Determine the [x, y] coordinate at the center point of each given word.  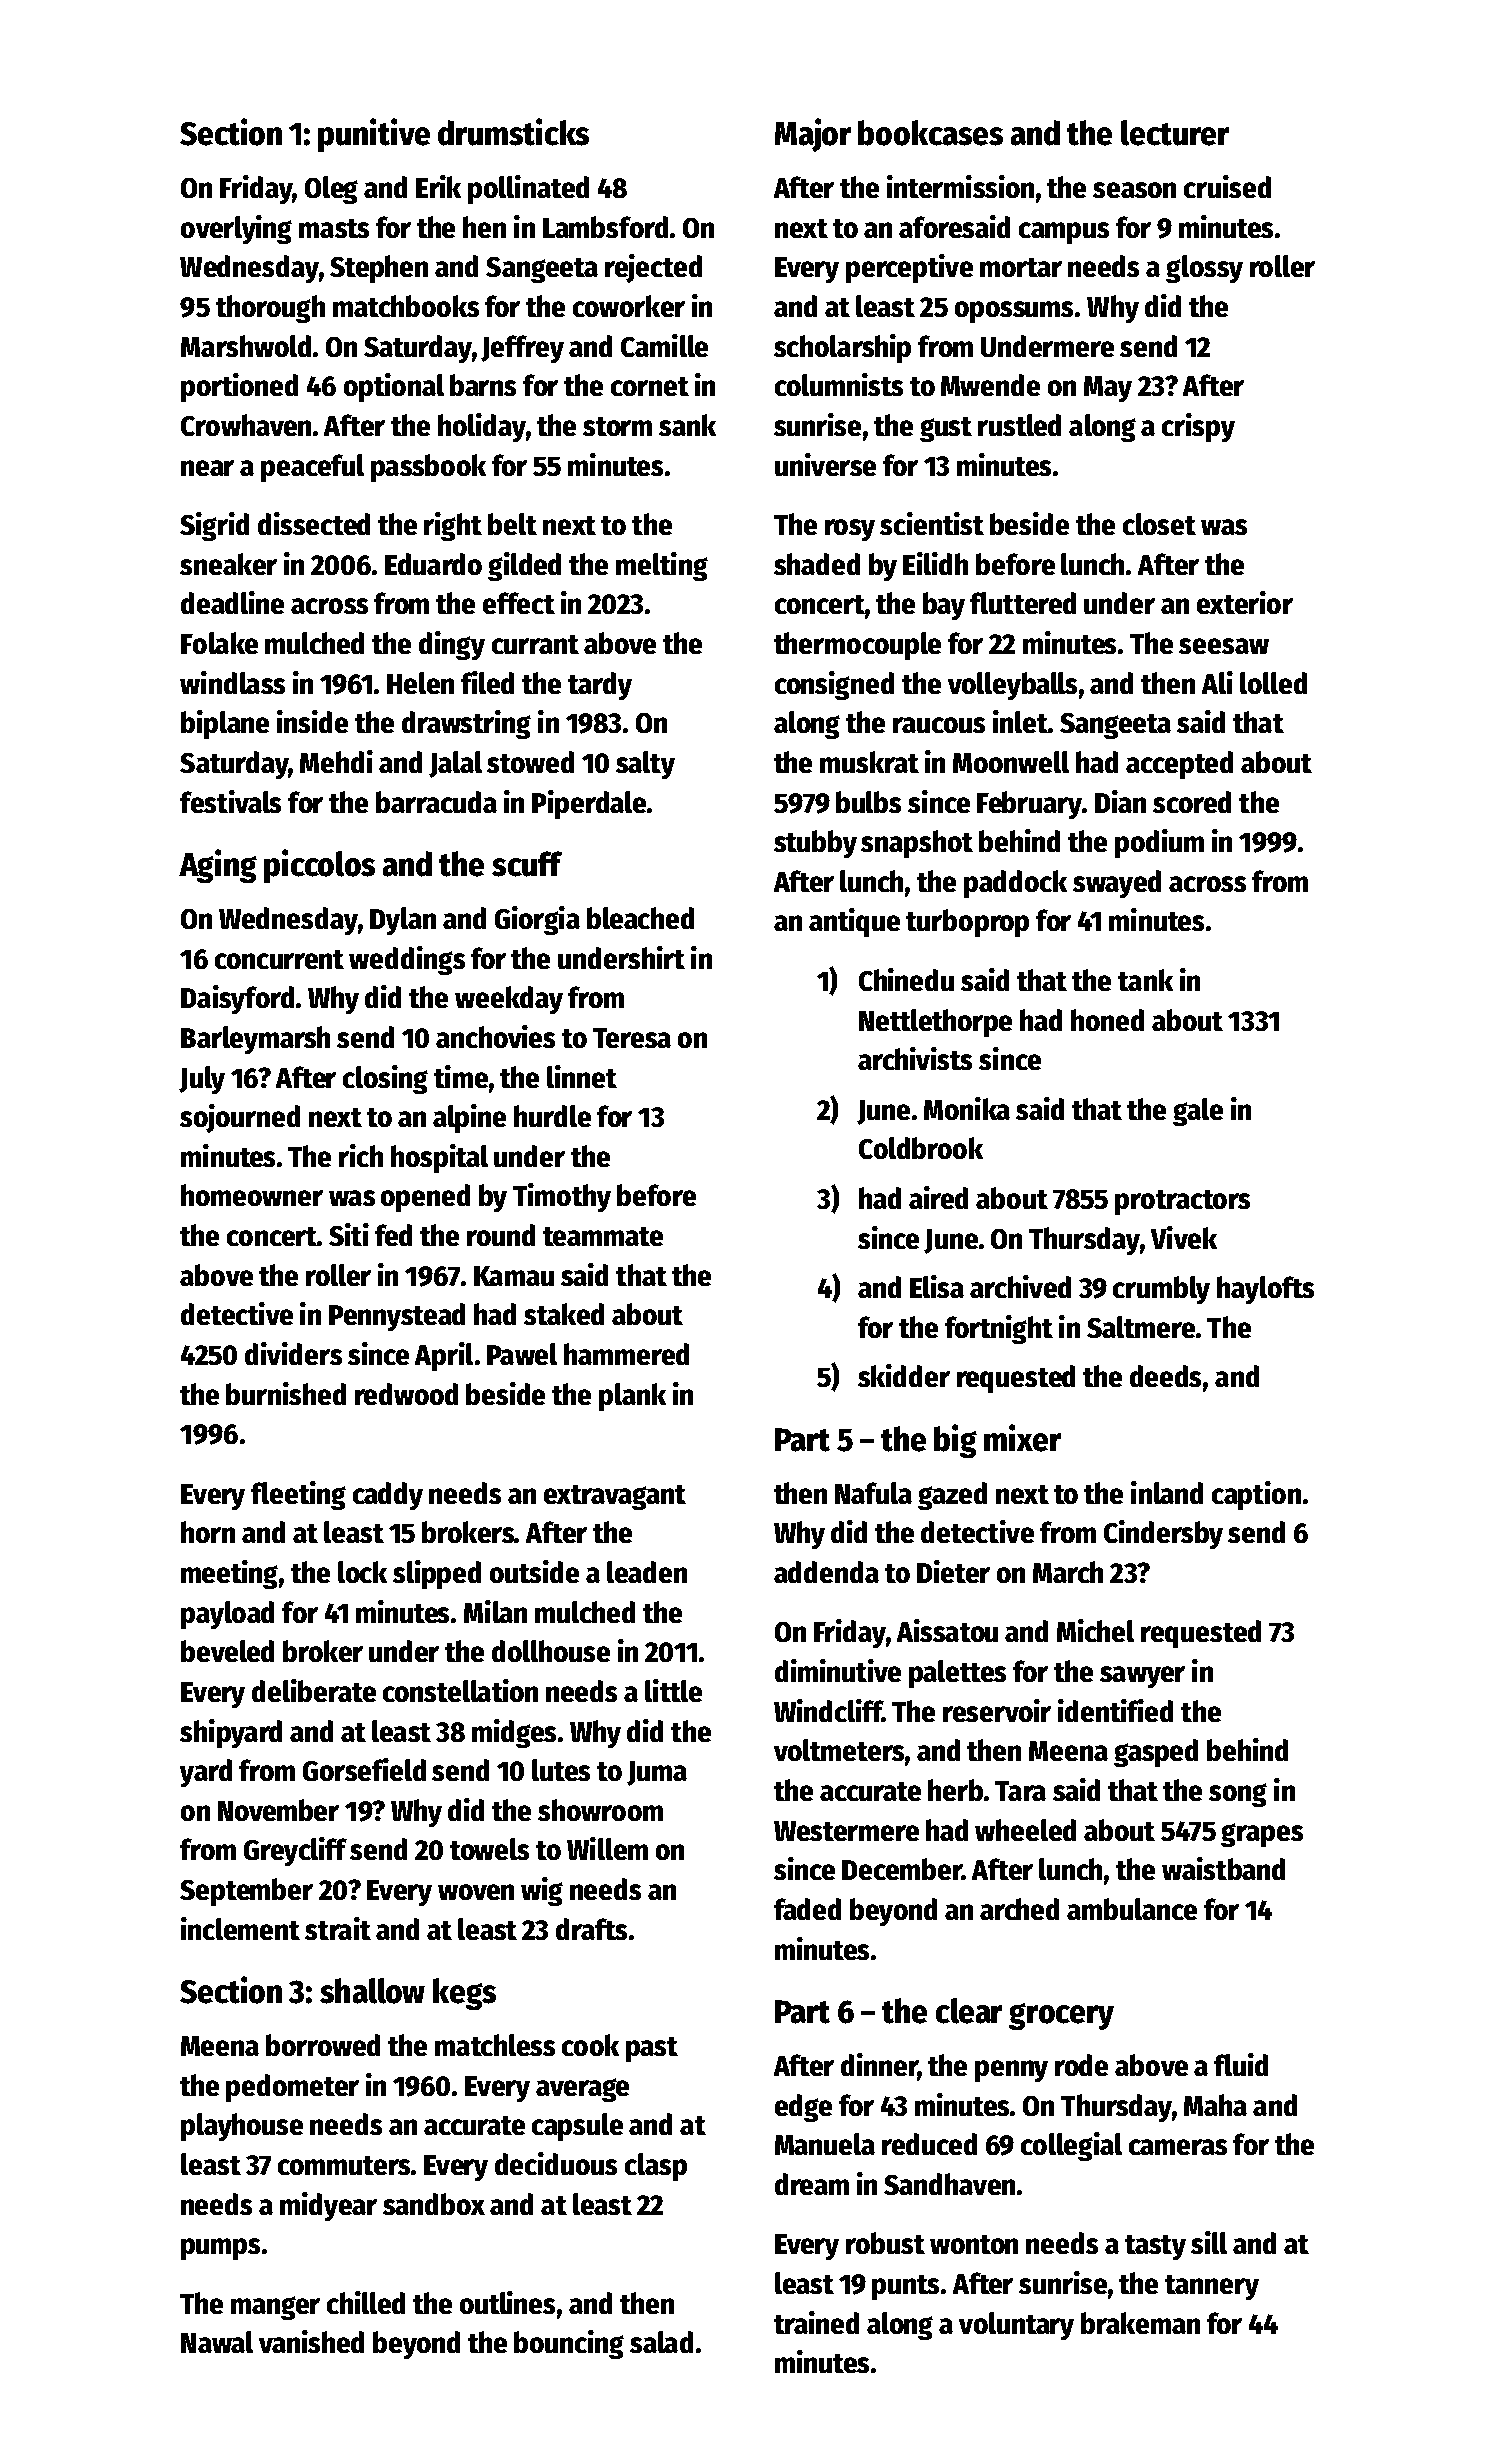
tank [1145, 980]
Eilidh [935, 563]
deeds [1165, 1376]
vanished [311, 2341]
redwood [406, 1394]
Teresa [632, 1038]
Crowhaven [246, 425]
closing [385, 1079]
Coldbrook [921, 1148]
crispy [1198, 427]
